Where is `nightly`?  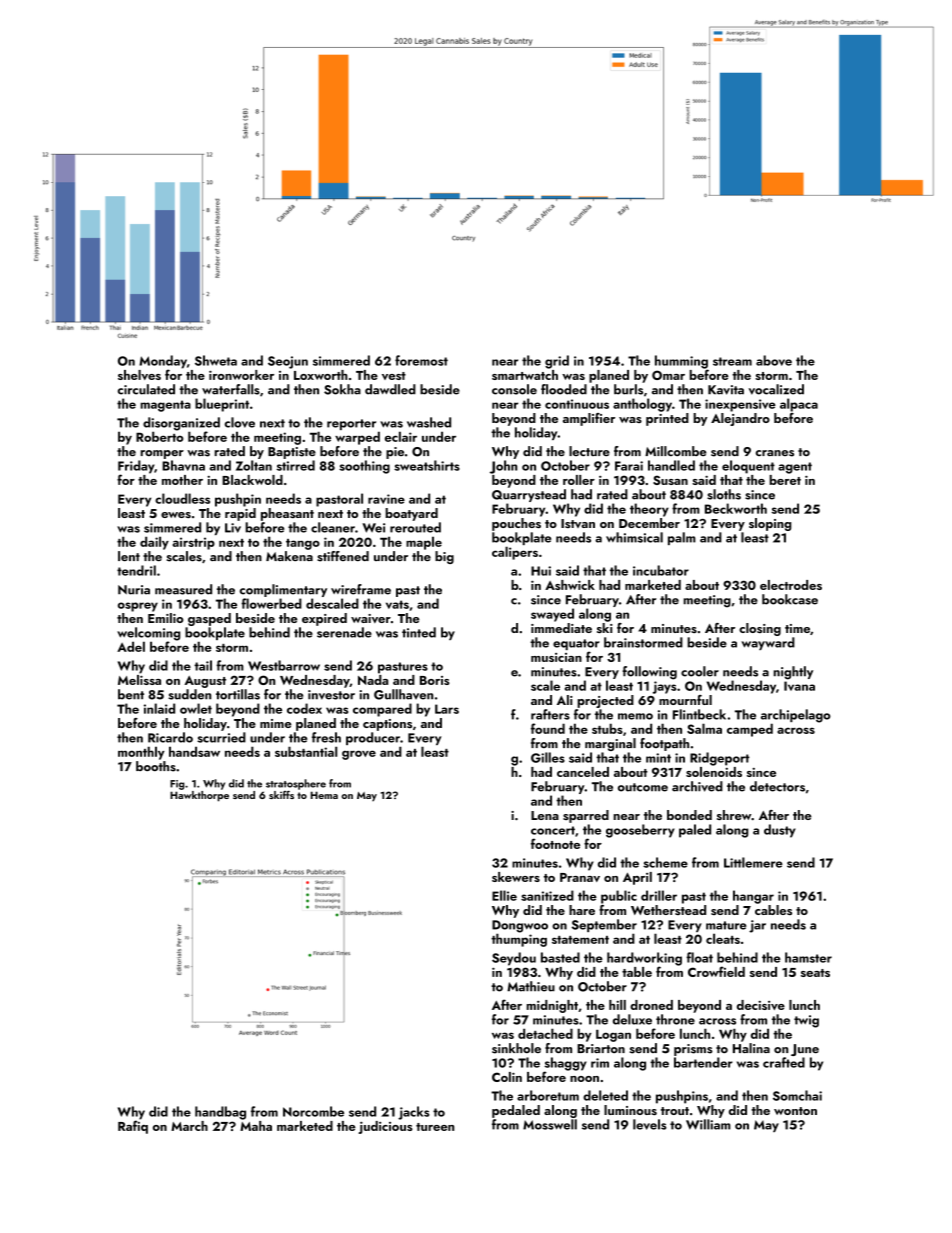 nightly is located at coordinates (793, 673).
